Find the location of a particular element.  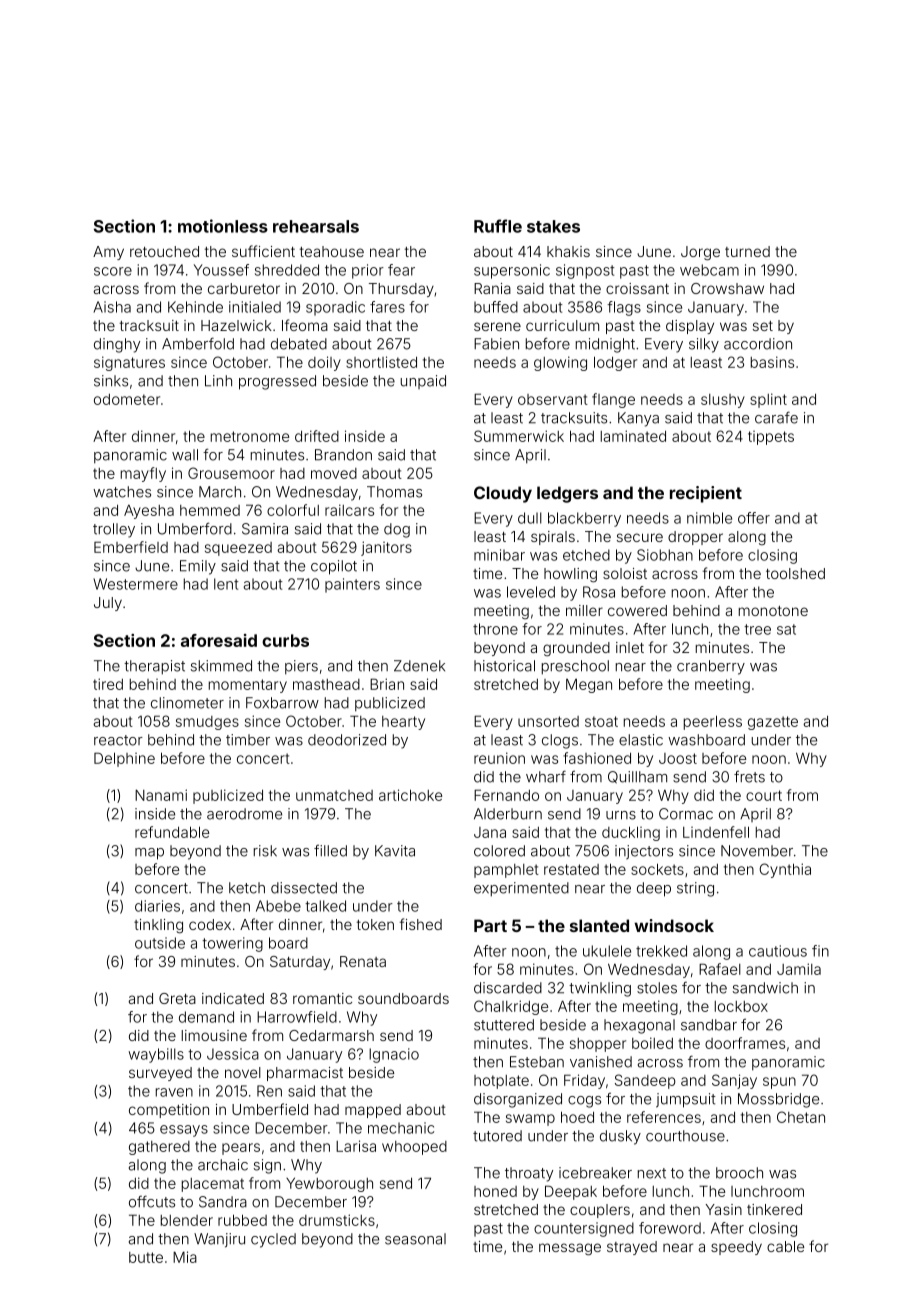

shortlisted is located at coordinates (381, 362).
